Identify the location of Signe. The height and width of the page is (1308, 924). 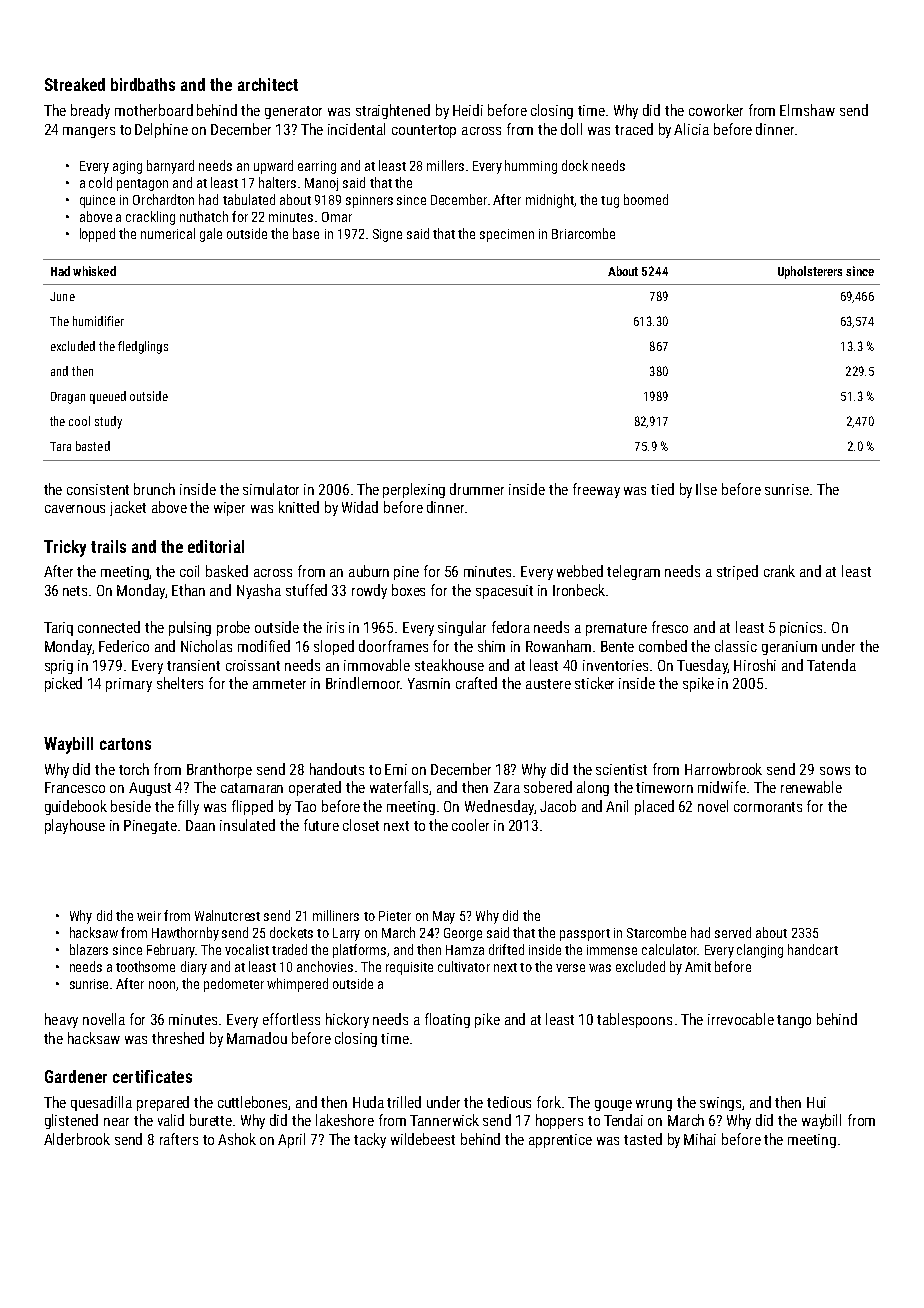
(387, 235).
